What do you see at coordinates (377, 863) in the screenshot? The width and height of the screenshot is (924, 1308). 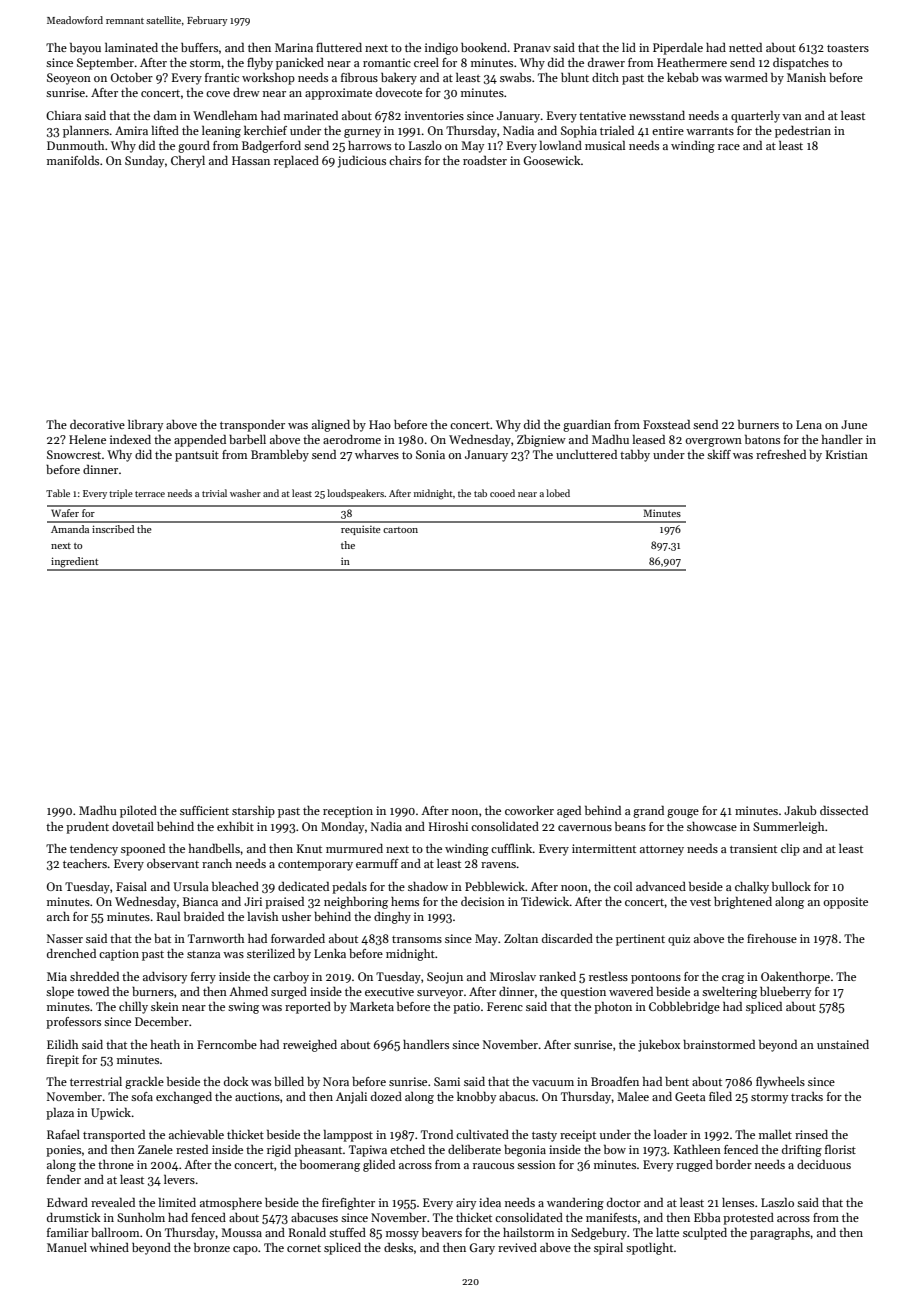 I see `earmuff` at bounding box center [377, 863].
